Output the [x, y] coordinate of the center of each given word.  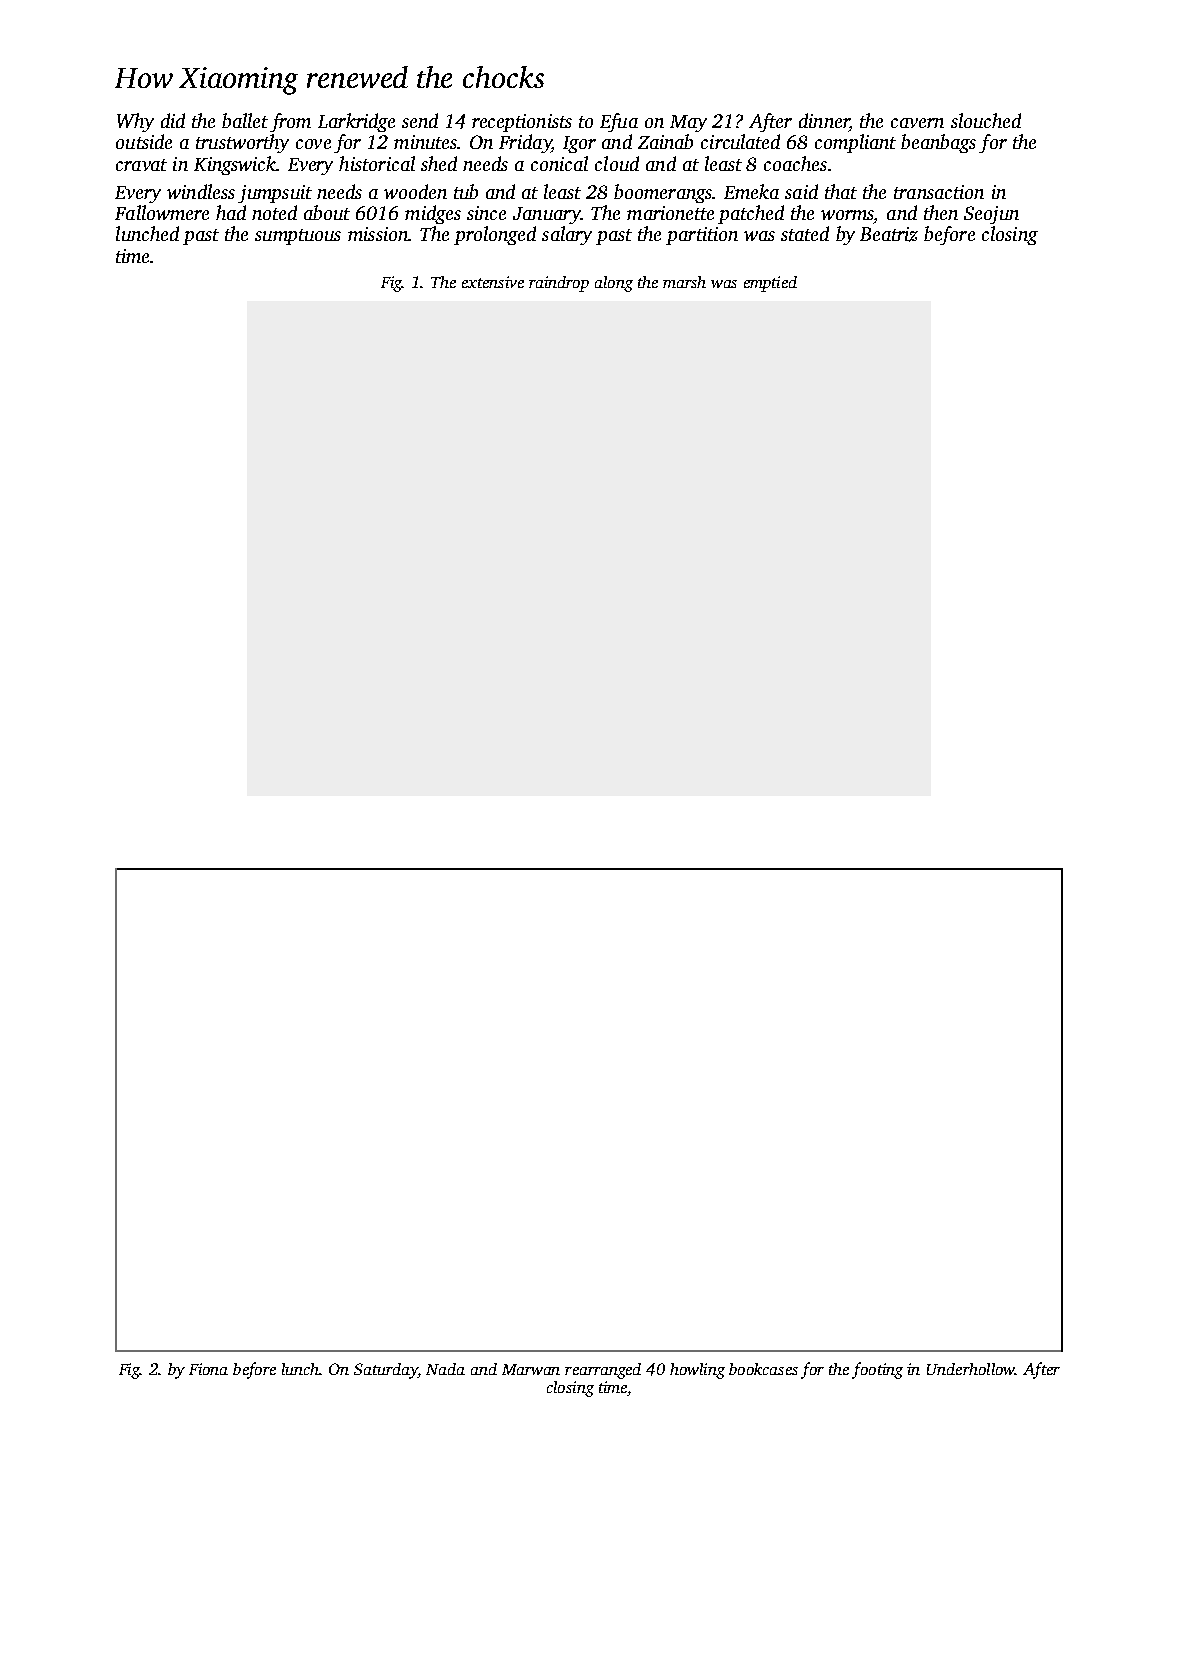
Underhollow [971, 1369]
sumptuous [298, 237]
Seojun [991, 215]
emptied [770, 284]
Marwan [531, 1369]
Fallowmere [162, 212]
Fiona [208, 1369]
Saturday [386, 1371]
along [614, 284]
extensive [493, 282]
